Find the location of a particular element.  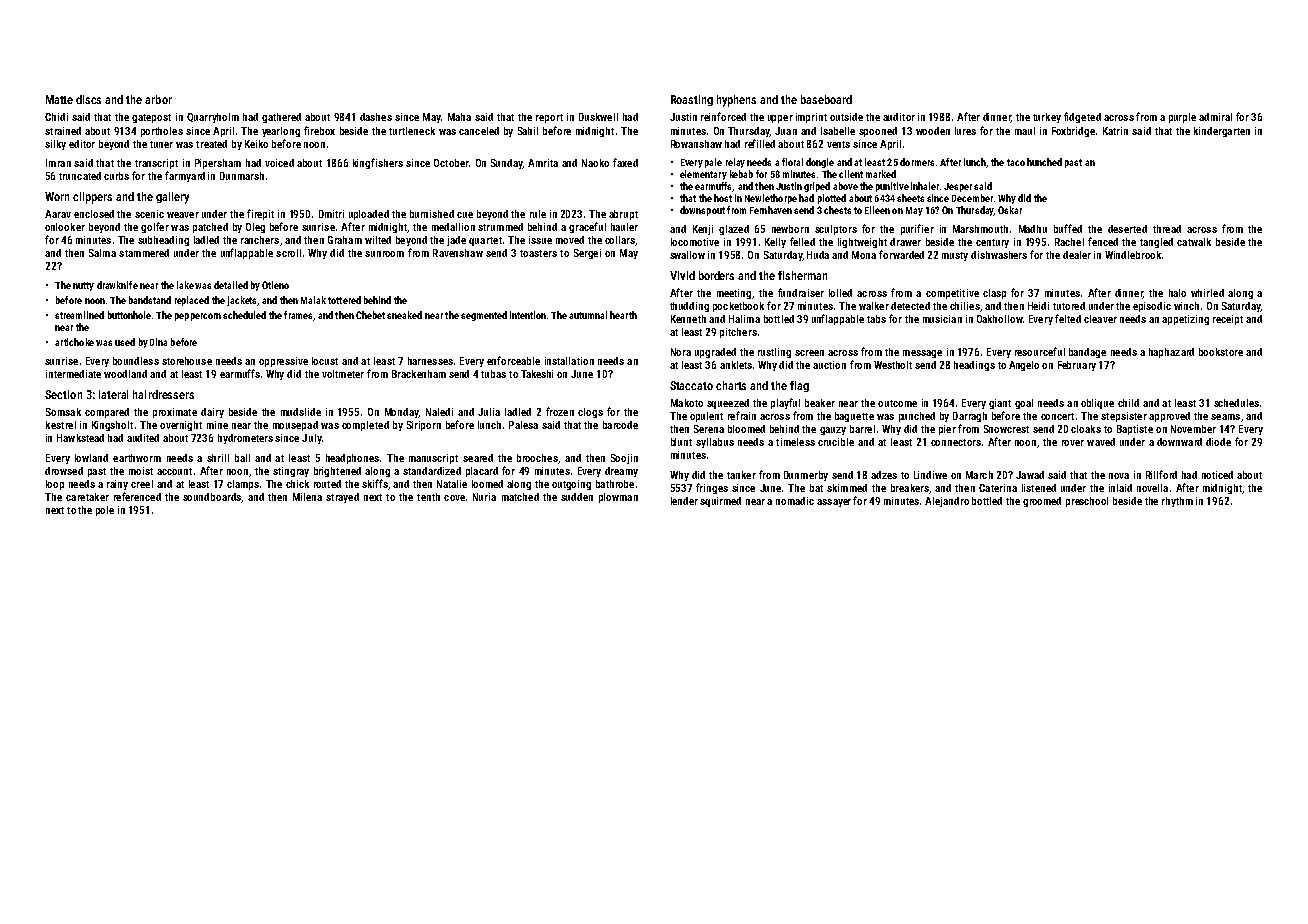

pole is located at coordinates (105, 511).
